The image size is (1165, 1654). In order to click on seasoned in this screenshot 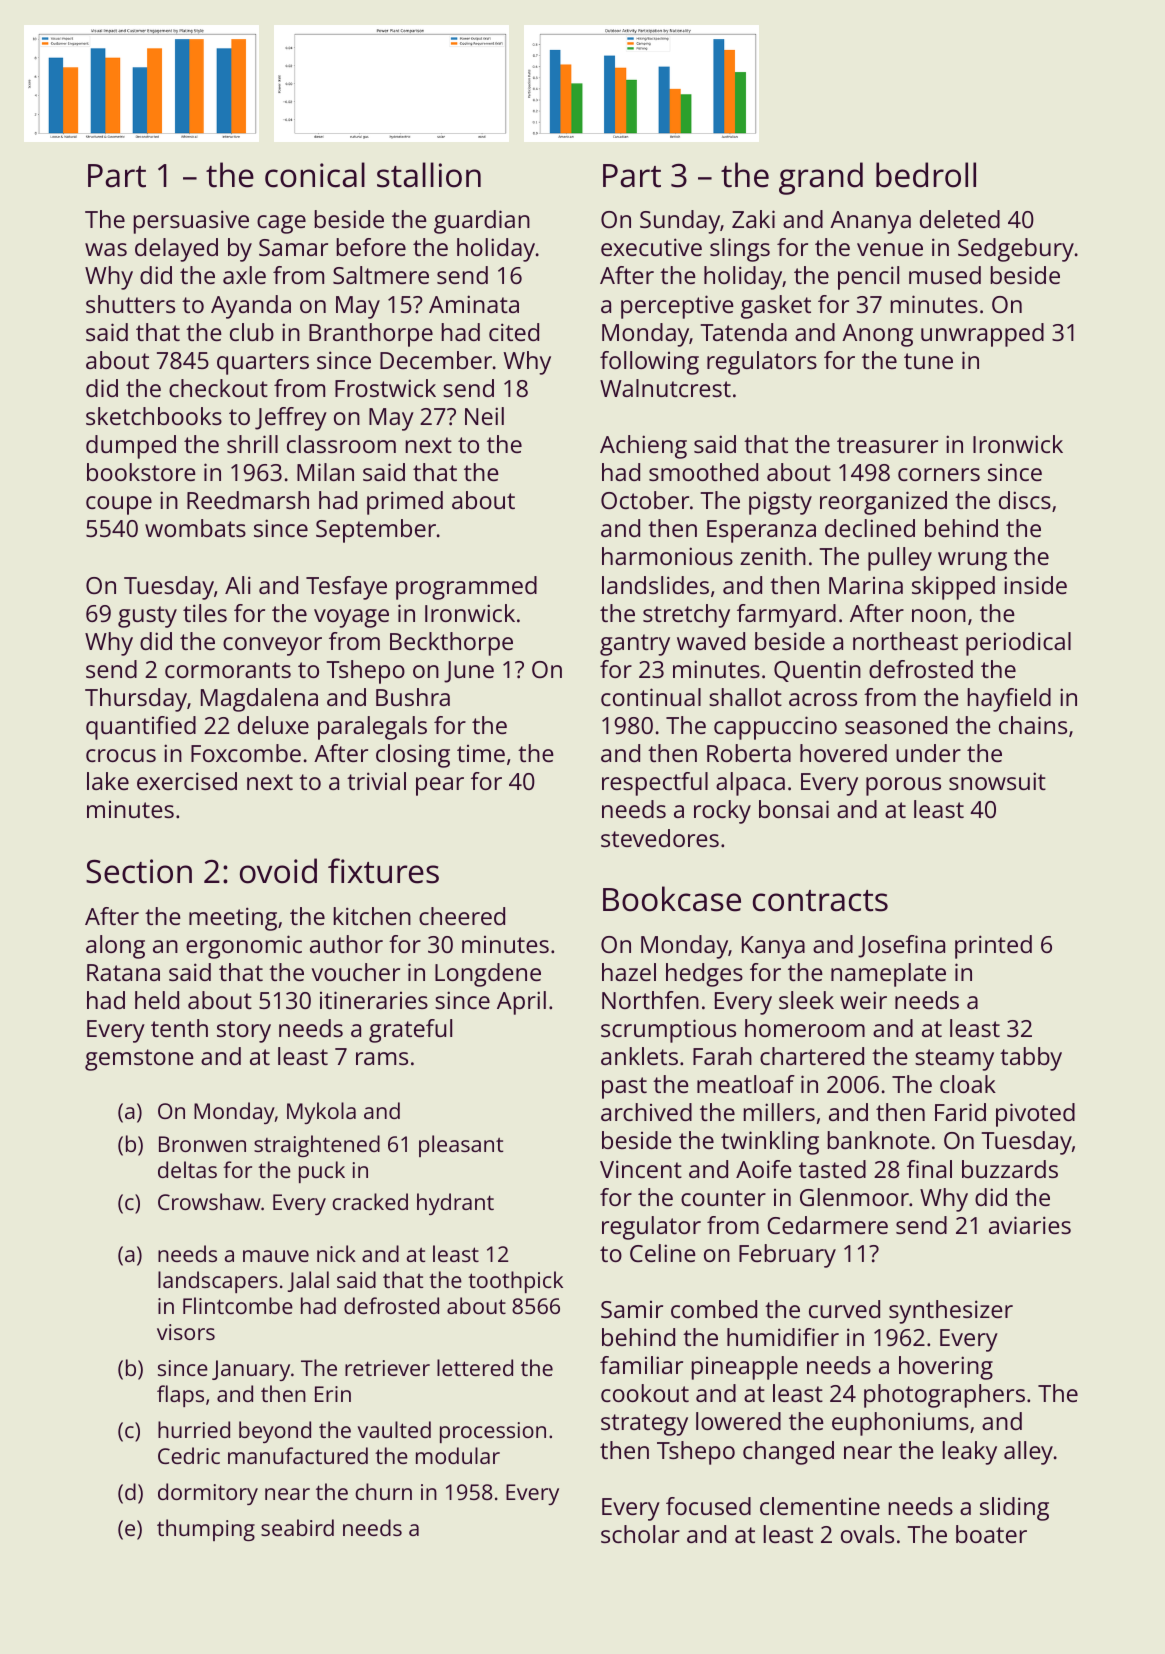, I will do `click(896, 725)`.
